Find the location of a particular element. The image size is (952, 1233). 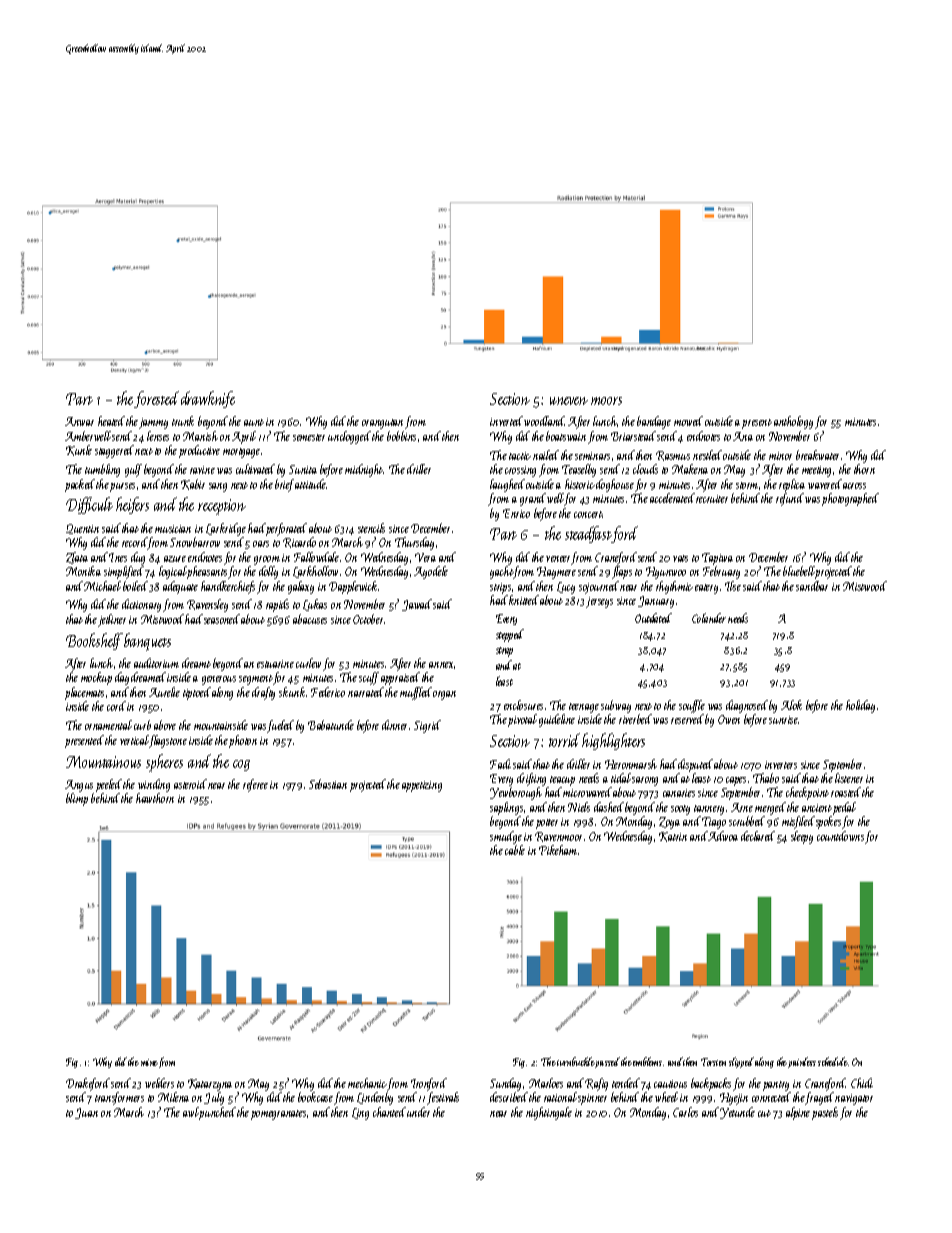

photon is located at coordinates (243, 741).
